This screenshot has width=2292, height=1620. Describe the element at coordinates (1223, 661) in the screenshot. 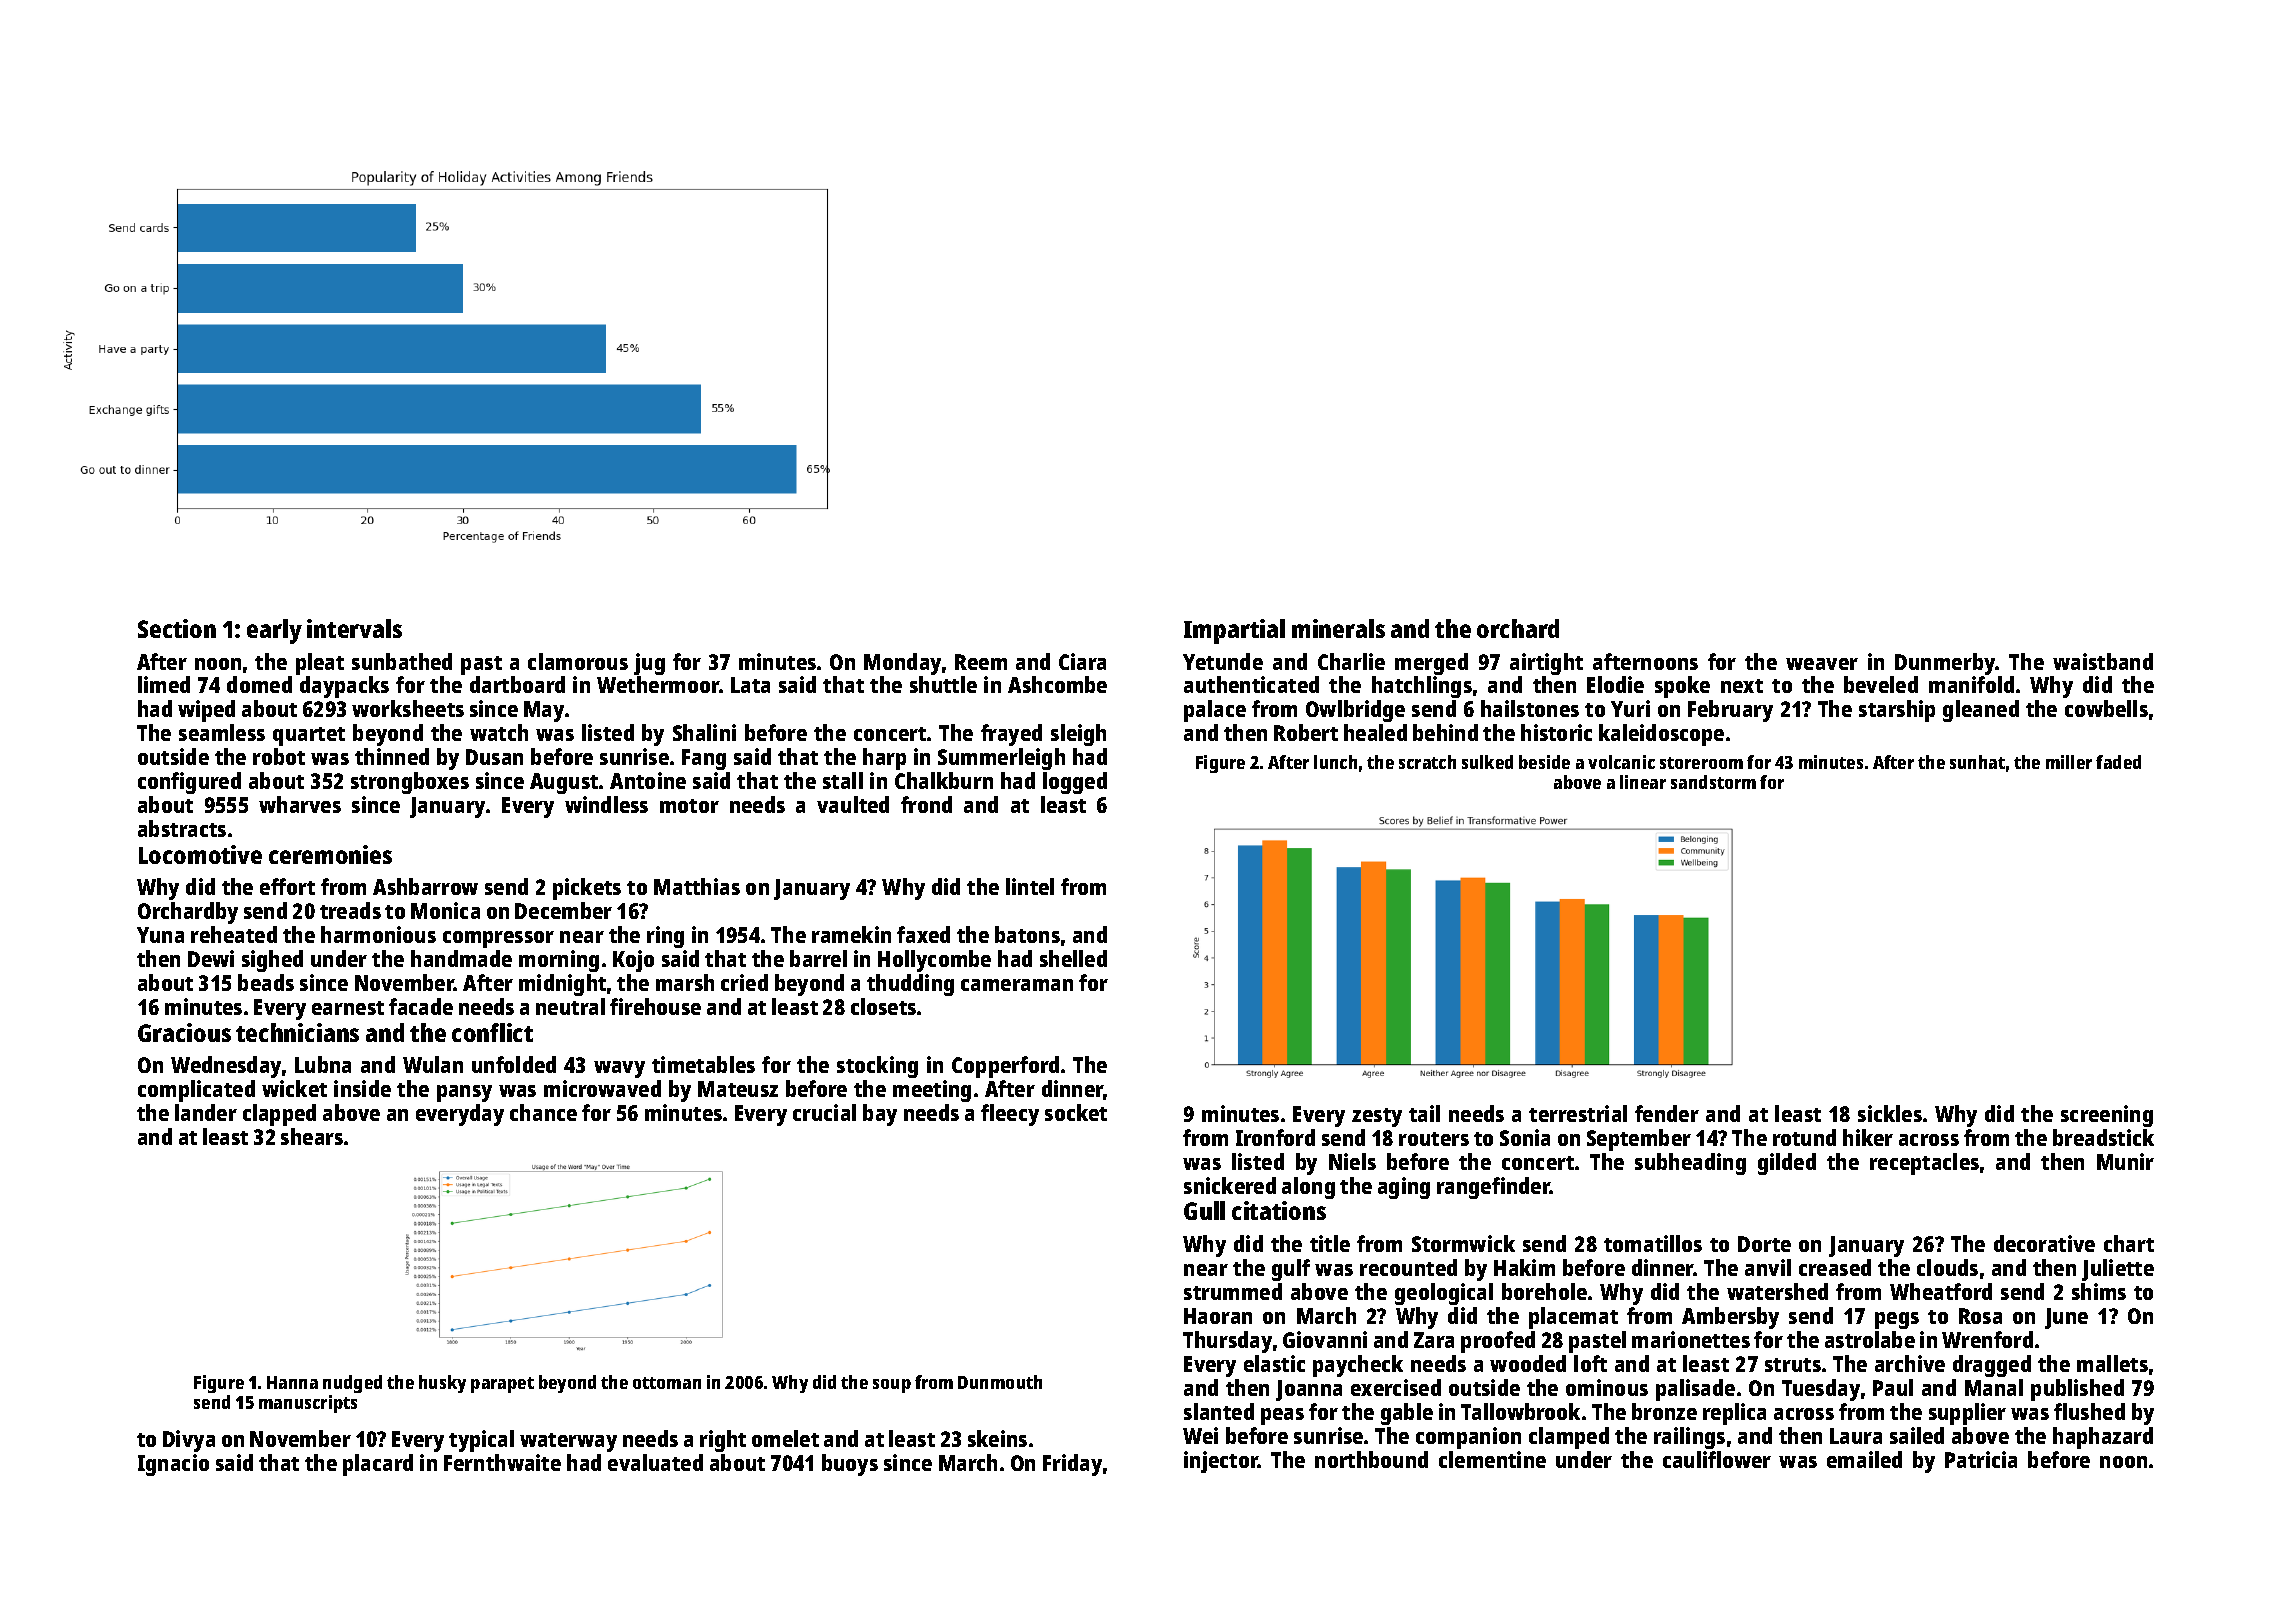

I see `Yetunde` at that location.
